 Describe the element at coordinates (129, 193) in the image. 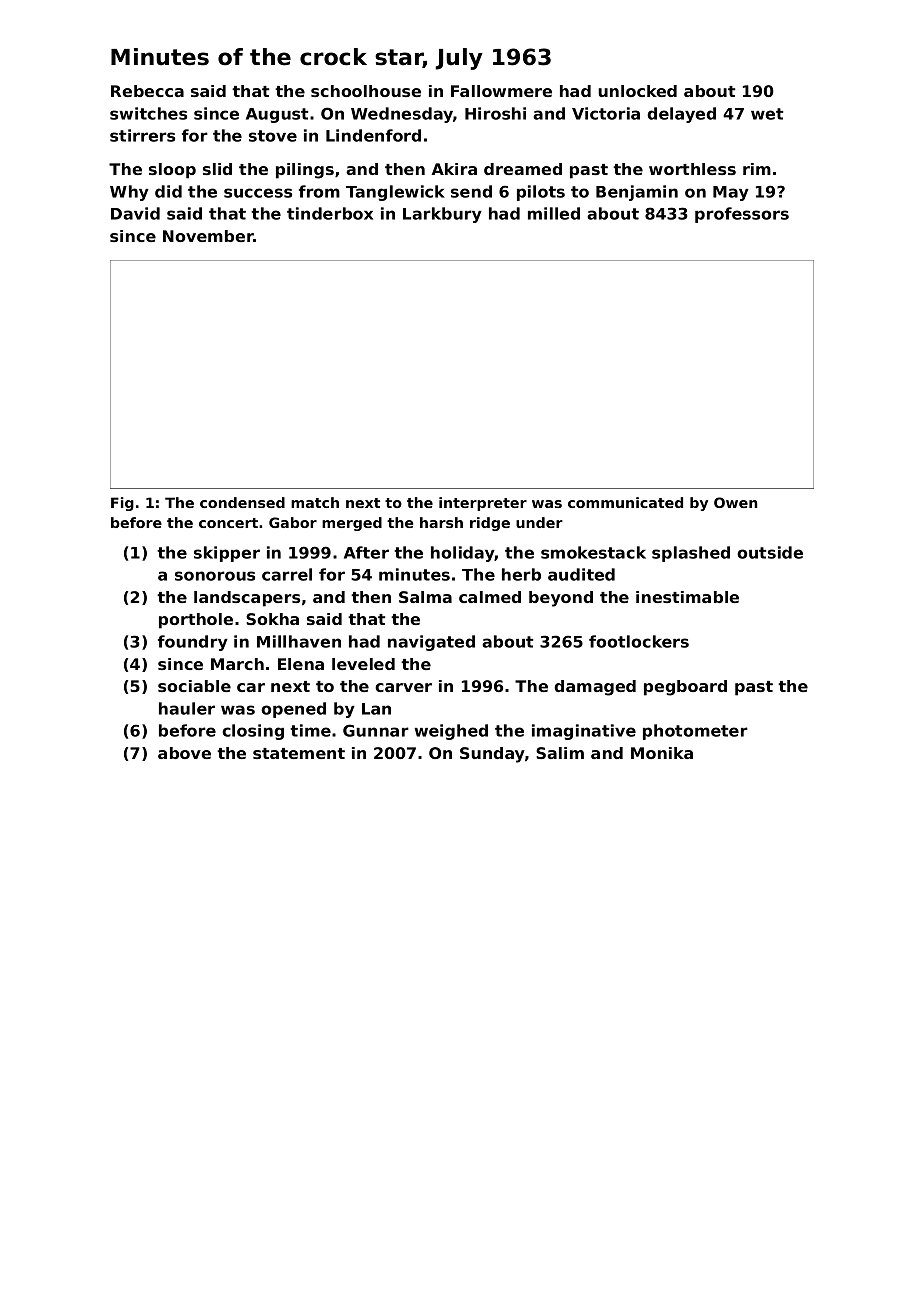

I see `Why` at that location.
